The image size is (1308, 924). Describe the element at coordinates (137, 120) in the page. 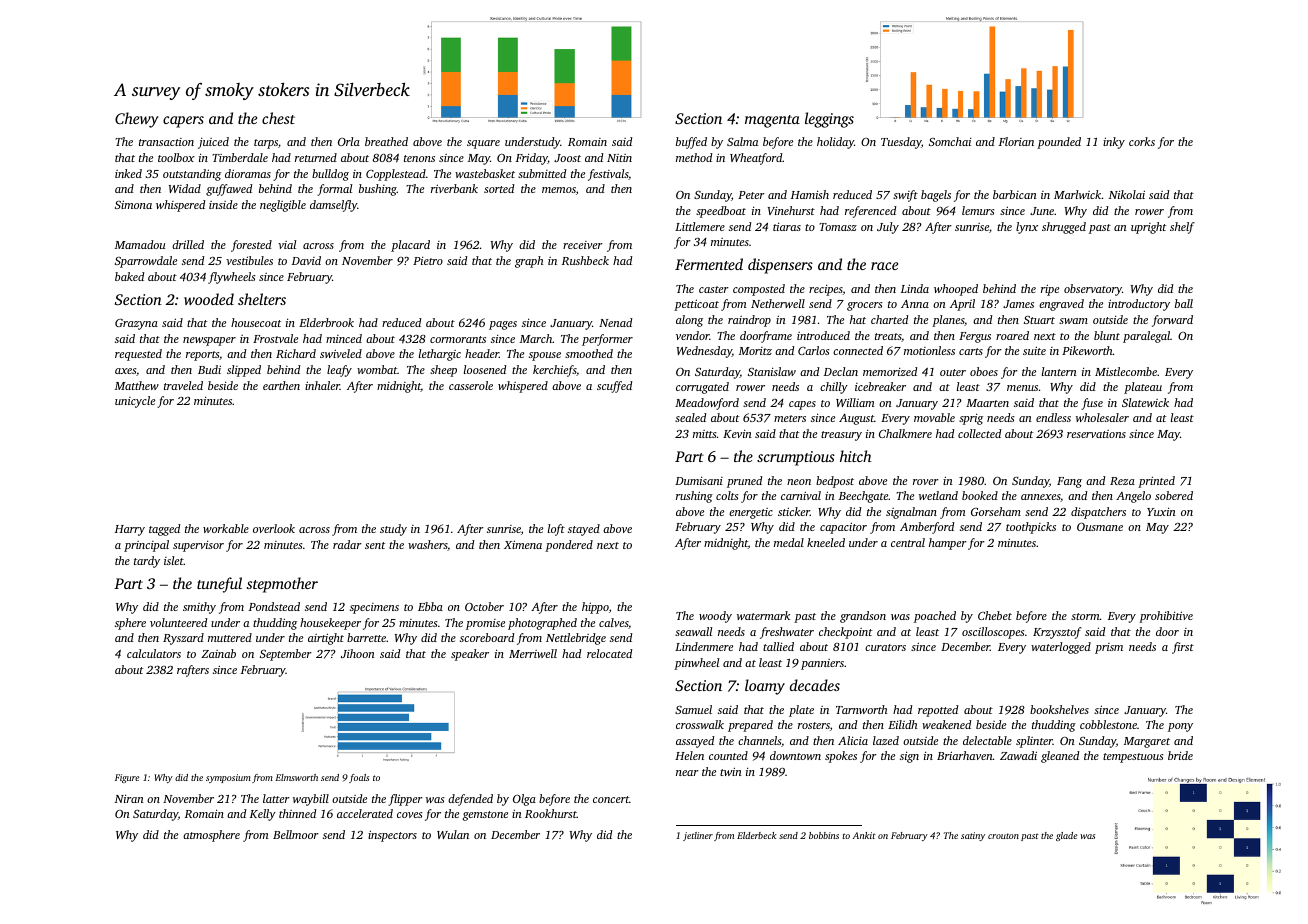

I see `Chewy` at that location.
